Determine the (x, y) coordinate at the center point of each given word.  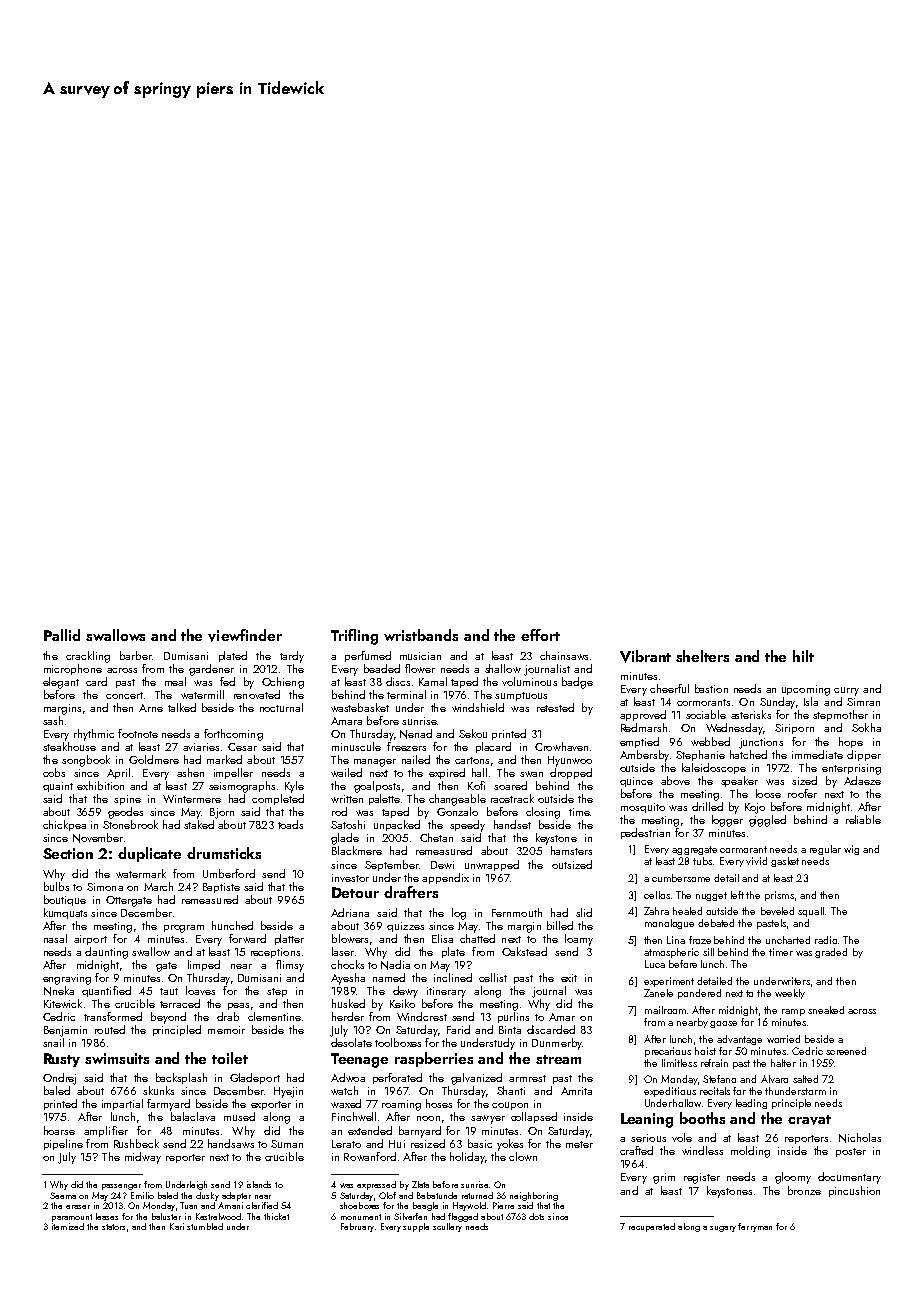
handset (512, 824)
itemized (68, 1226)
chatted (477, 938)
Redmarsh (644, 727)
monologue (669, 924)
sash (53, 720)
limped (204, 965)
